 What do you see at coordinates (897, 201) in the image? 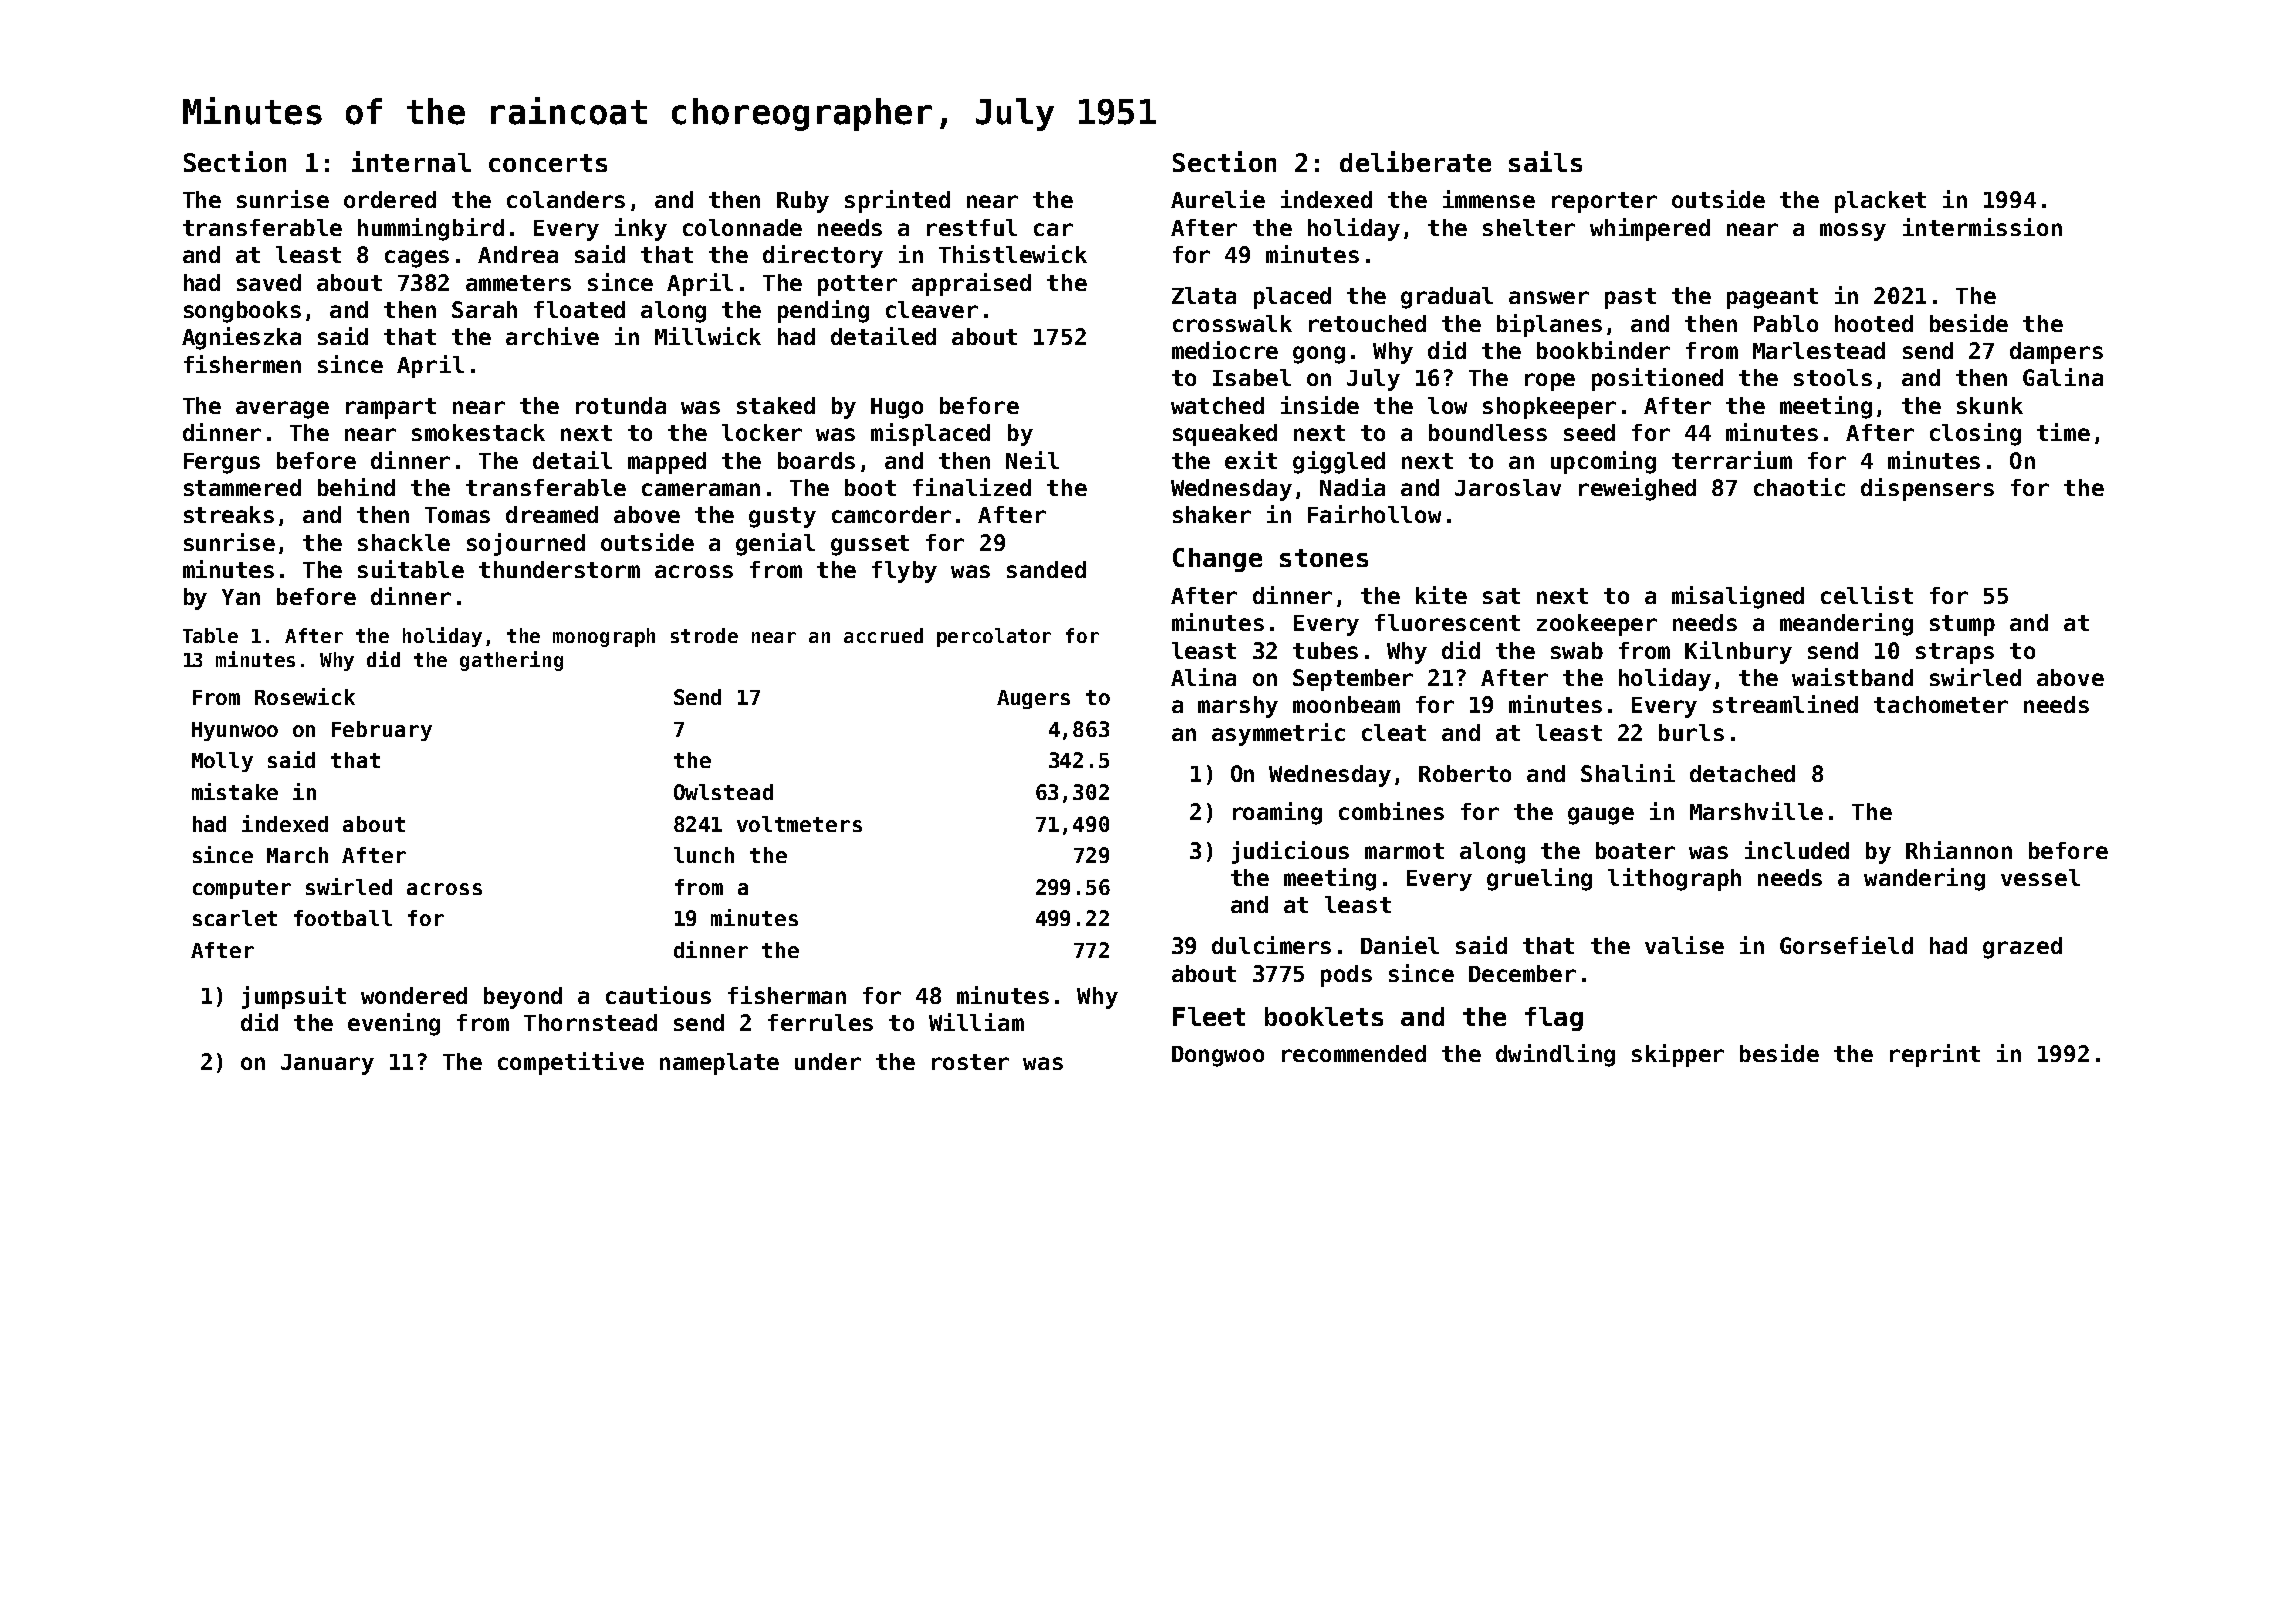
I see `sprinted` at bounding box center [897, 201].
